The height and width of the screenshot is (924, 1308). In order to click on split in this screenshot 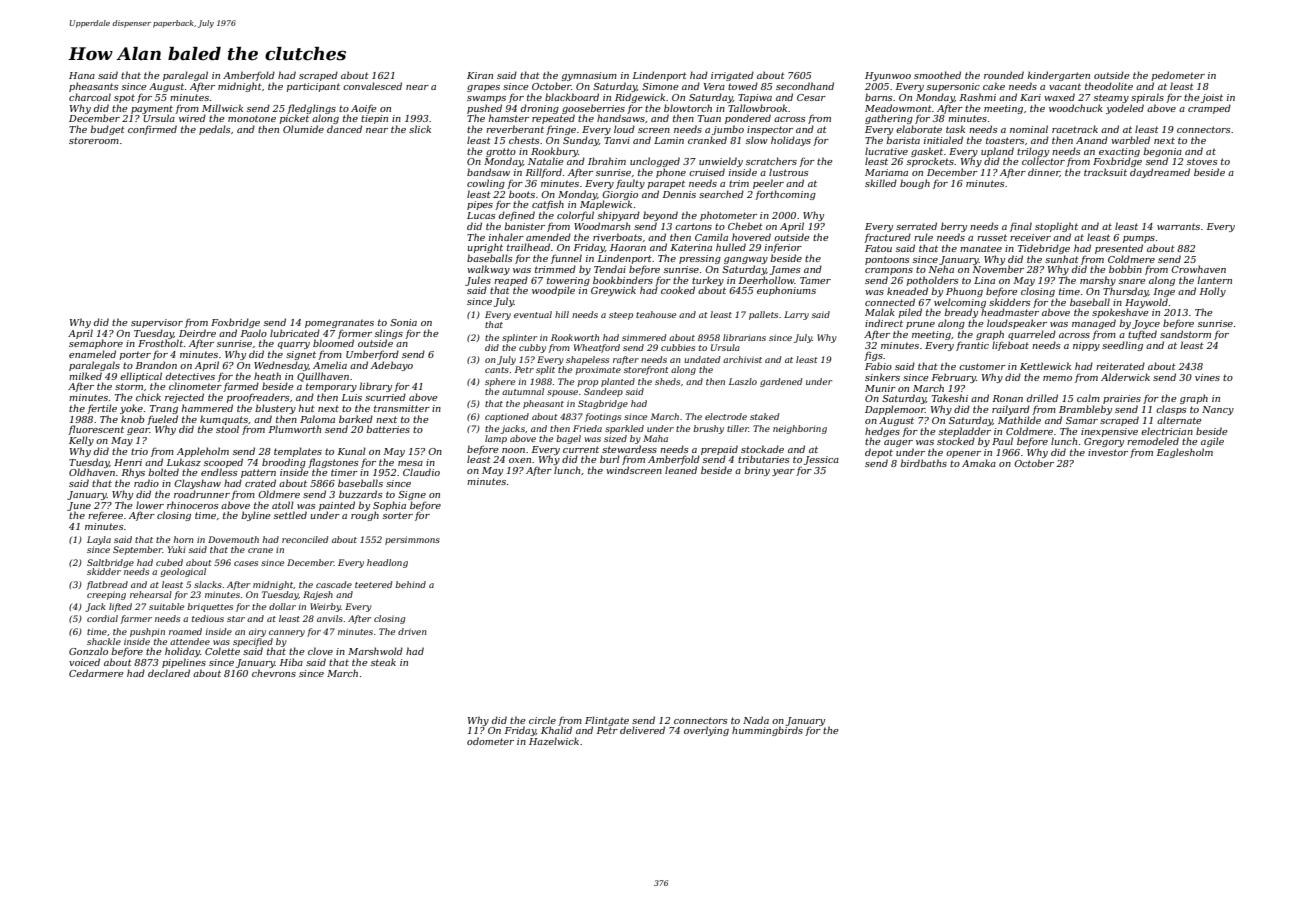, I will do `click(545, 370)`.
